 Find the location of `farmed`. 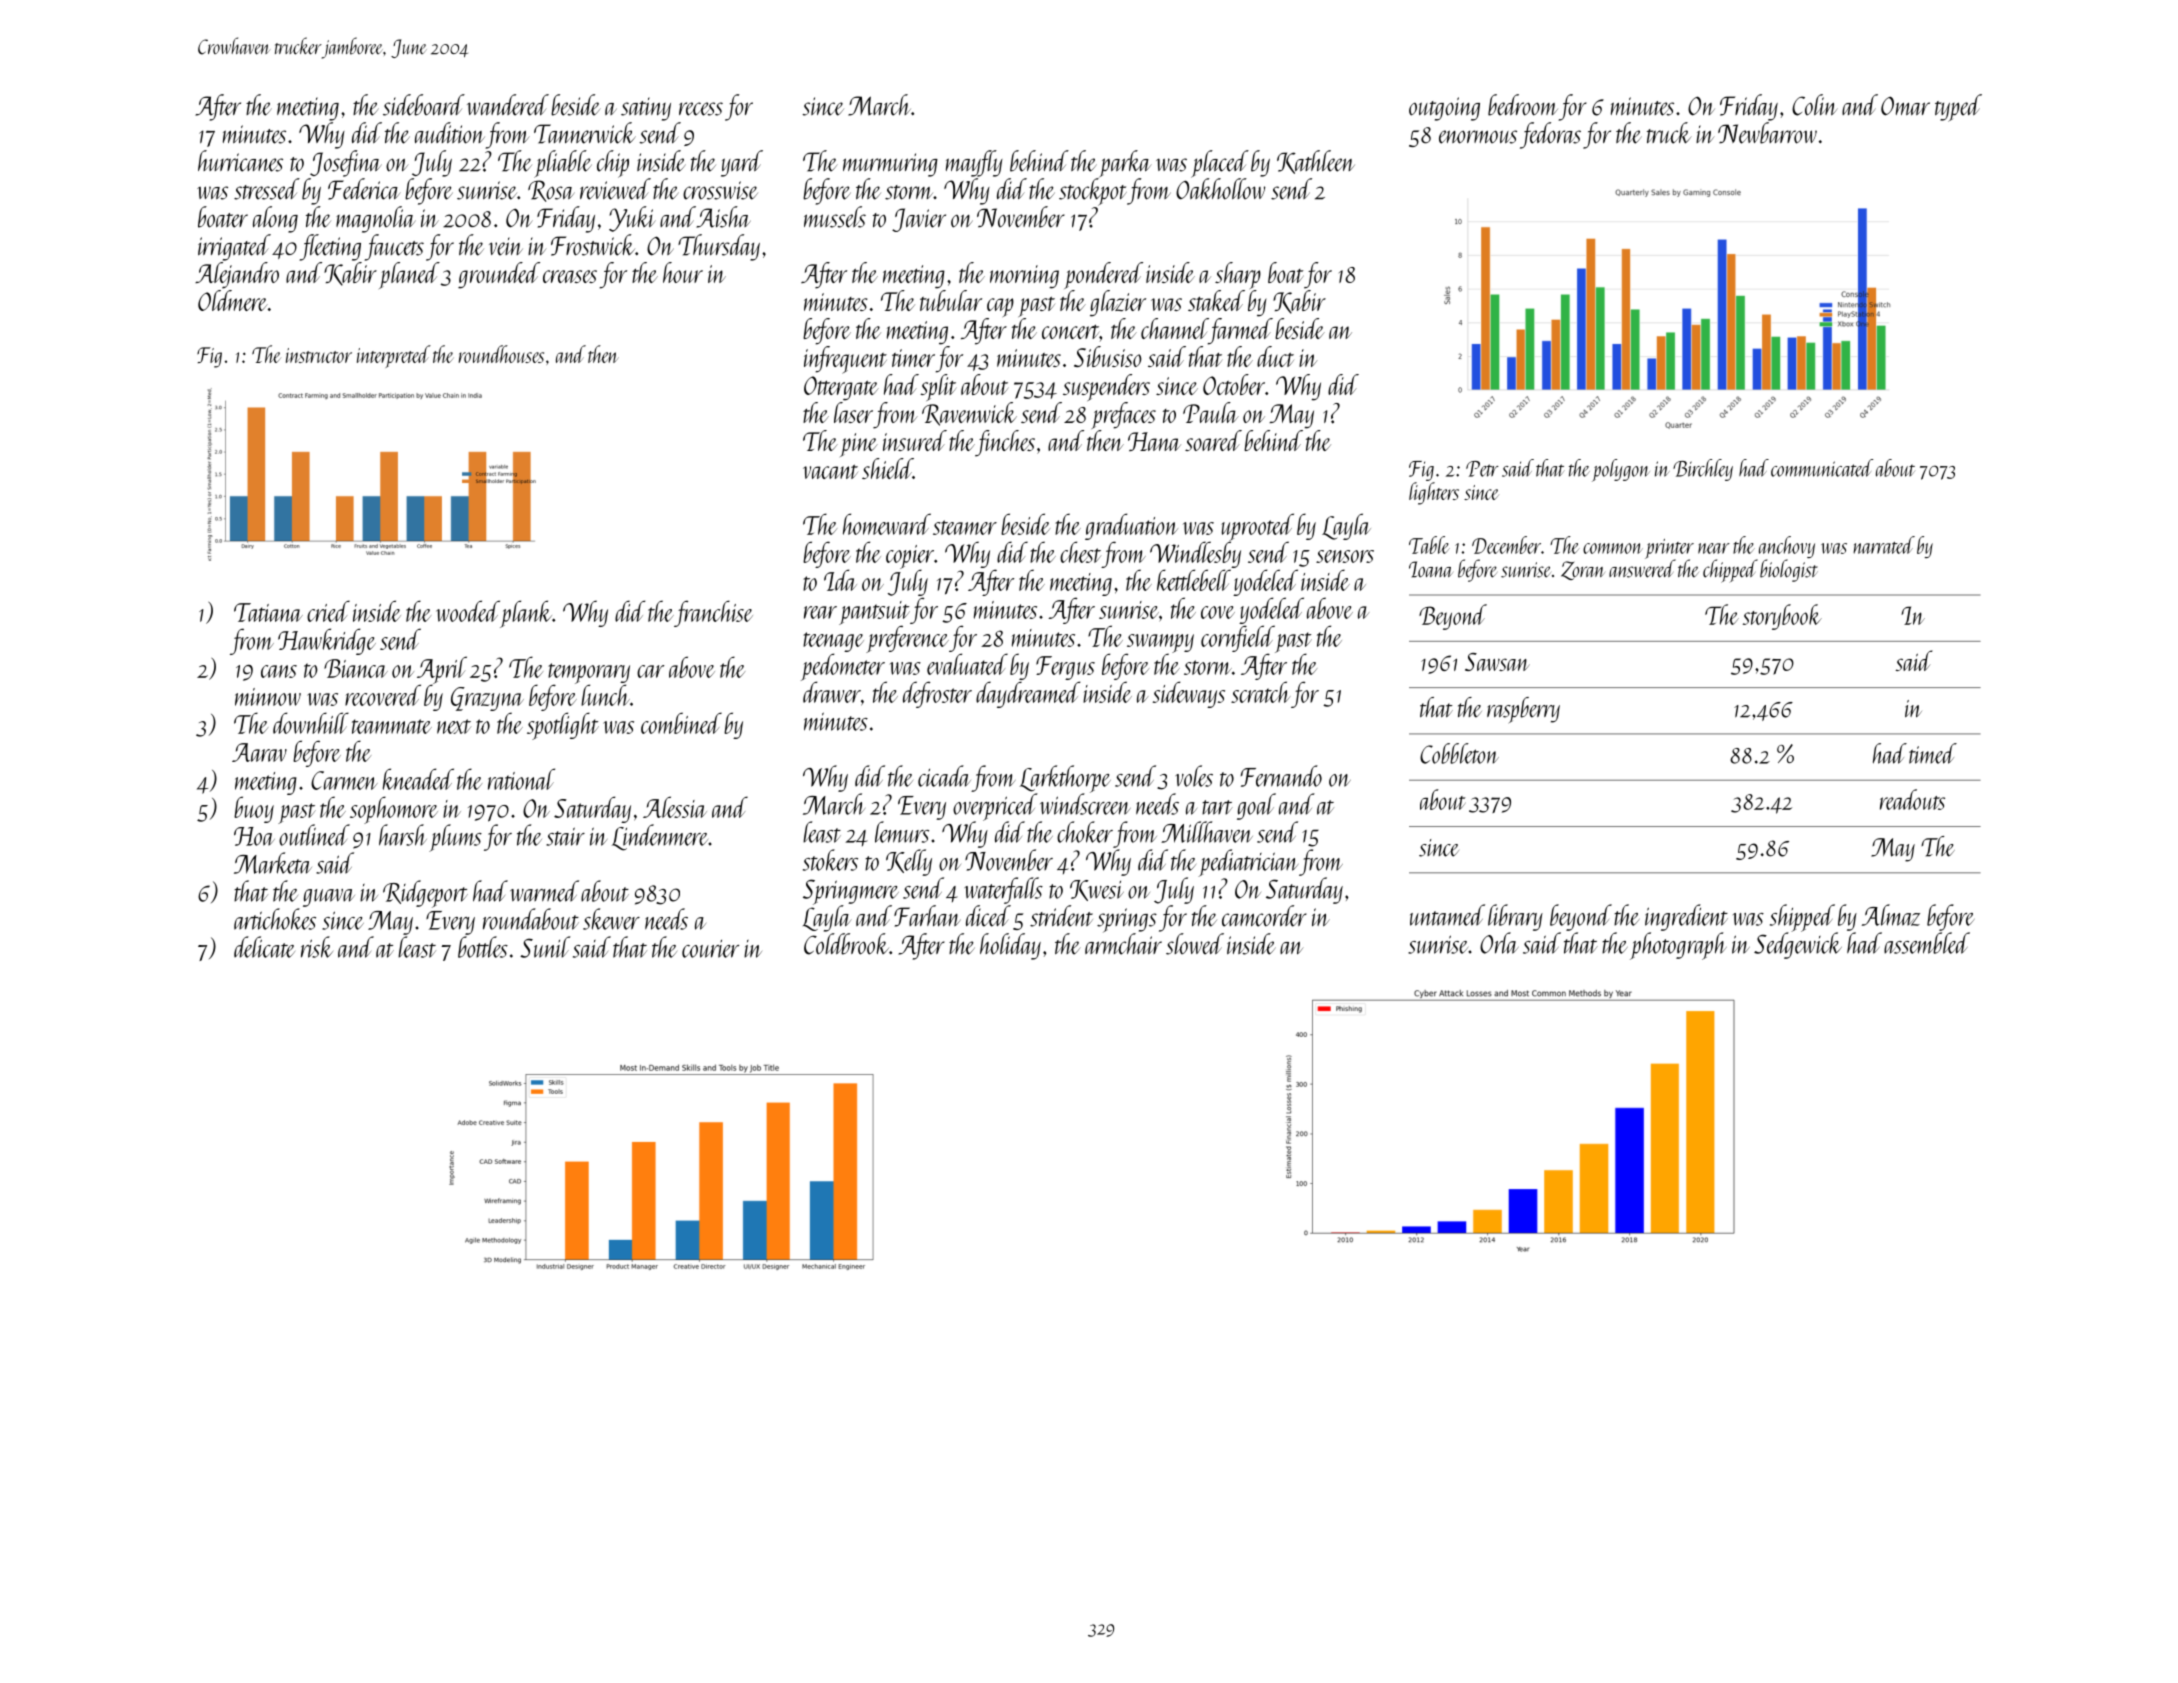

farmed is located at coordinates (1240, 331).
